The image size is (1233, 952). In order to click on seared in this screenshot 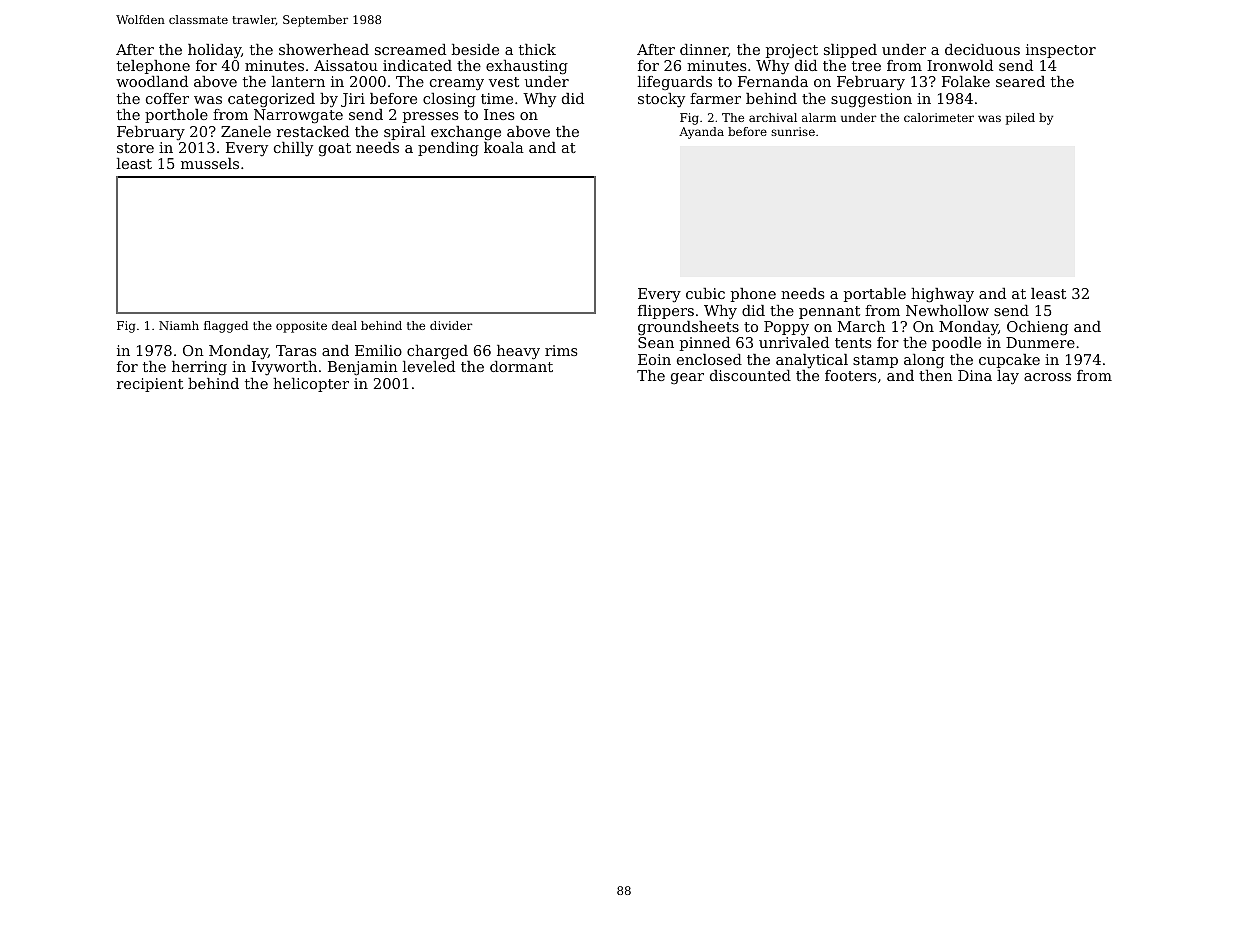, I will do `click(1020, 81)`.
